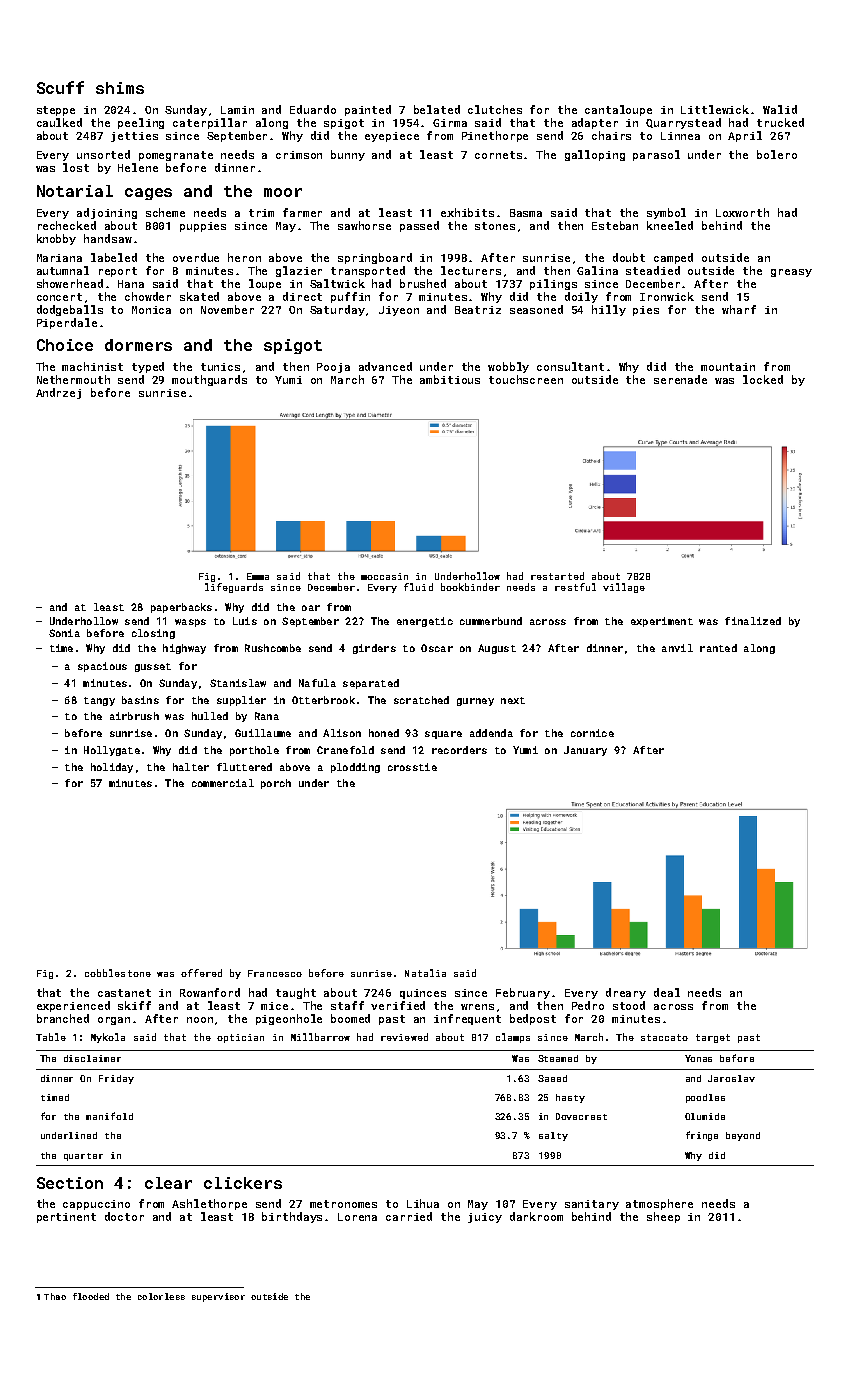 The width and height of the screenshot is (849, 1400). I want to click on Basma, so click(526, 213).
